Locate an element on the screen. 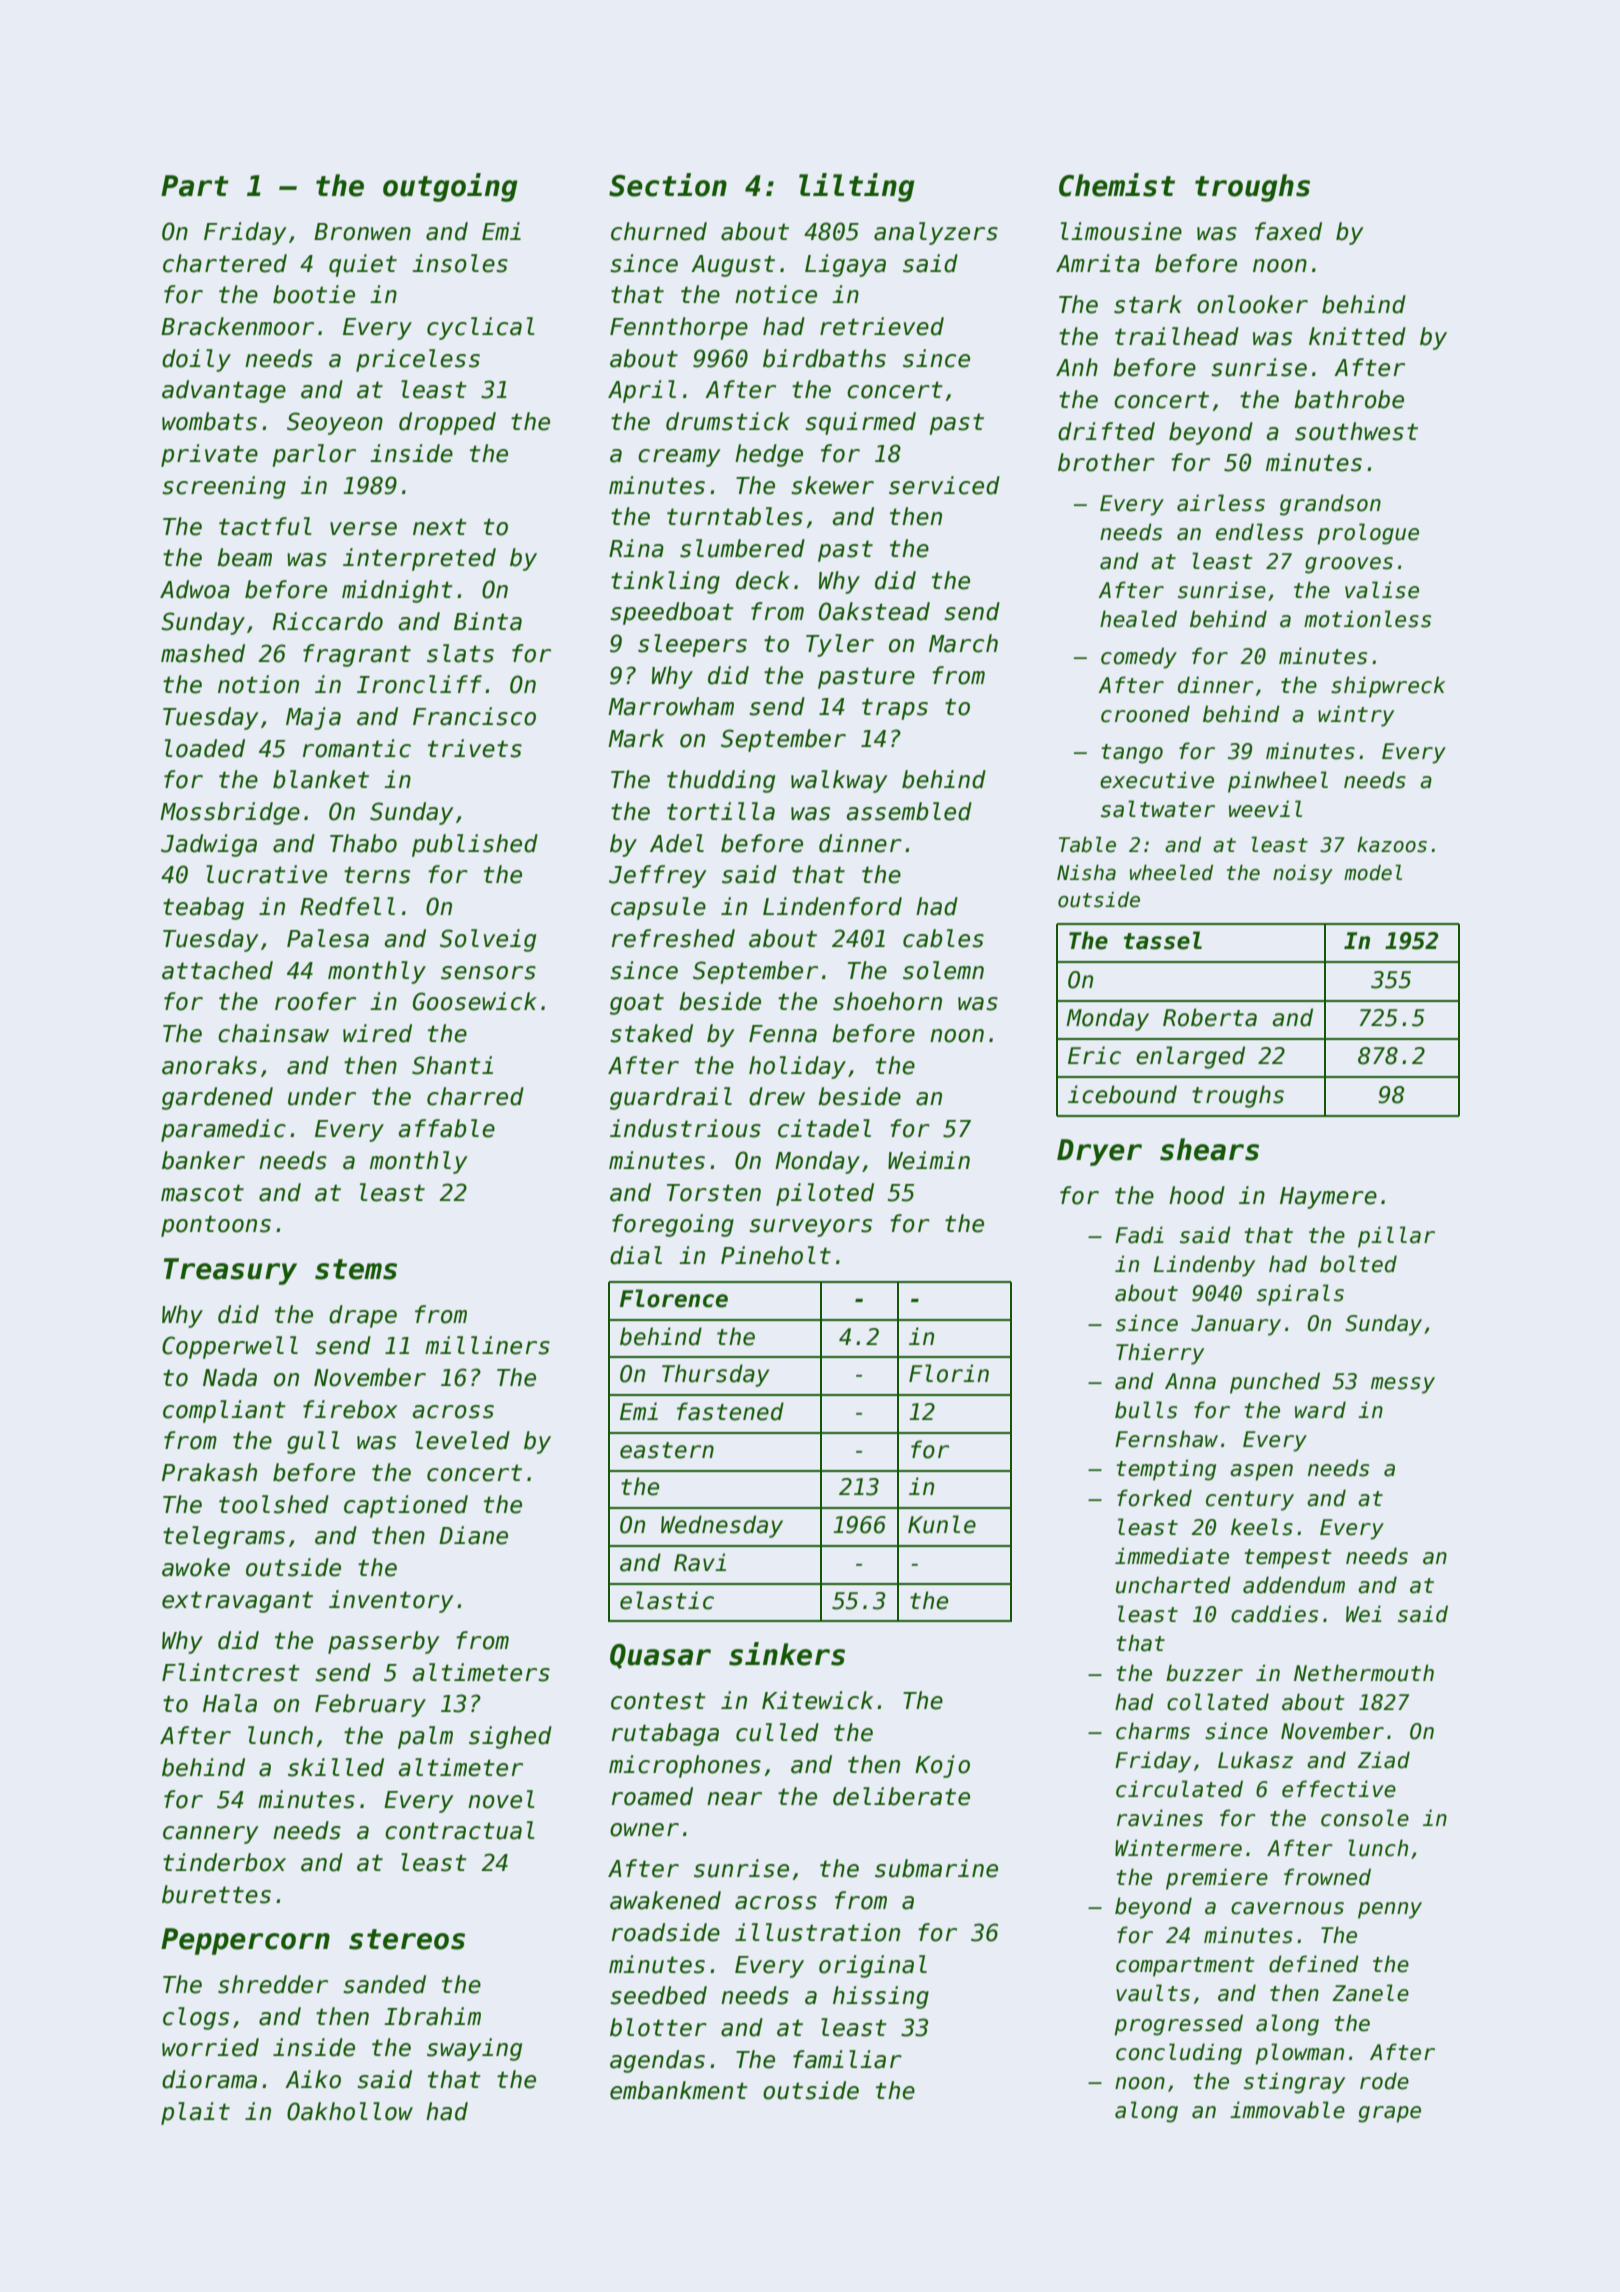 This screenshot has width=1620, height=2292. owner is located at coordinates (644, 1830).
